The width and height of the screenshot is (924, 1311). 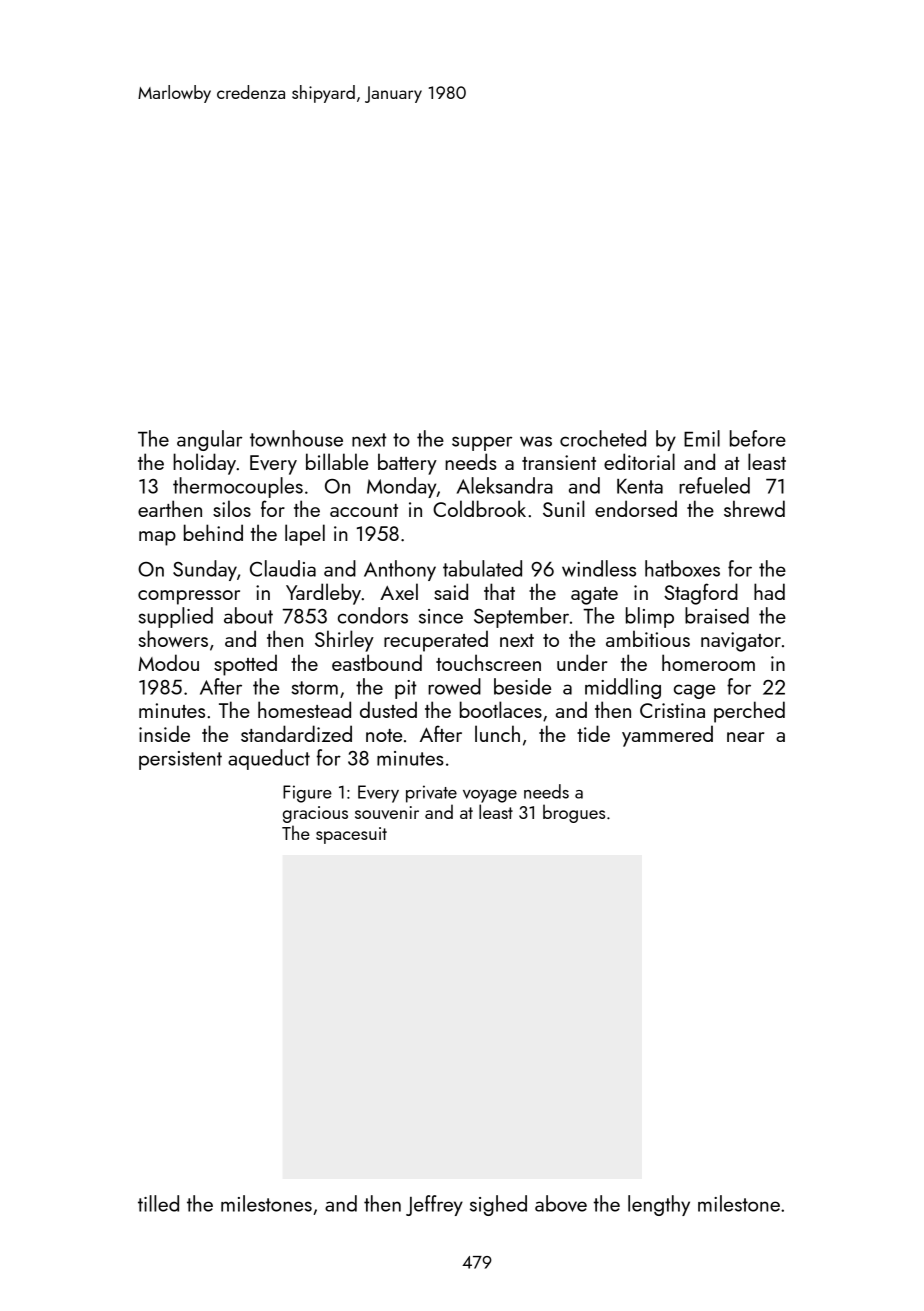 I want to click on lengthy, so click(x=659, y=1205).
